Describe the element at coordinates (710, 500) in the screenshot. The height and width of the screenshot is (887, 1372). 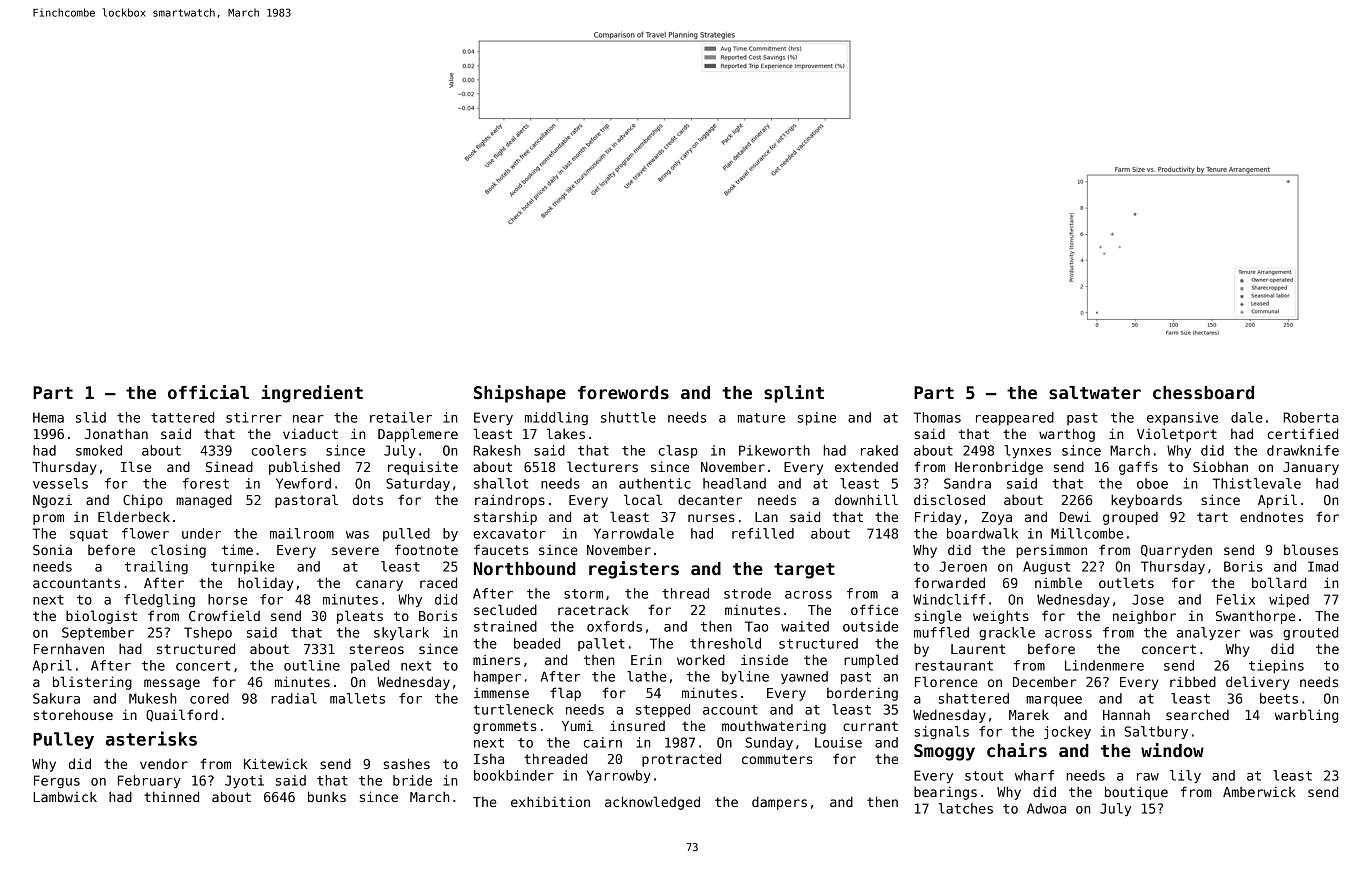
I see `decanter` at that location.
